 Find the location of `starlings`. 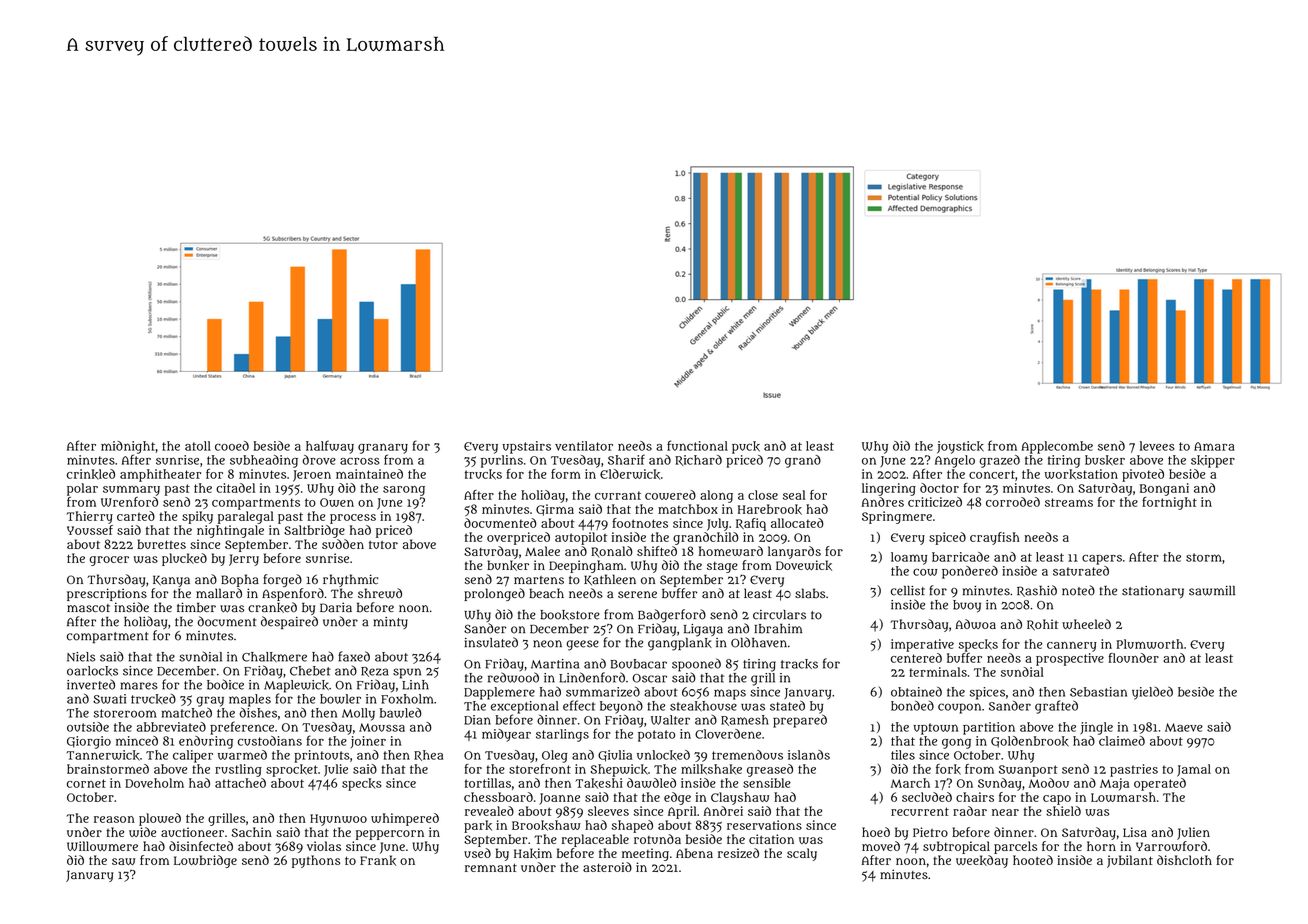

starlings is located at coordinates (562, 735).
